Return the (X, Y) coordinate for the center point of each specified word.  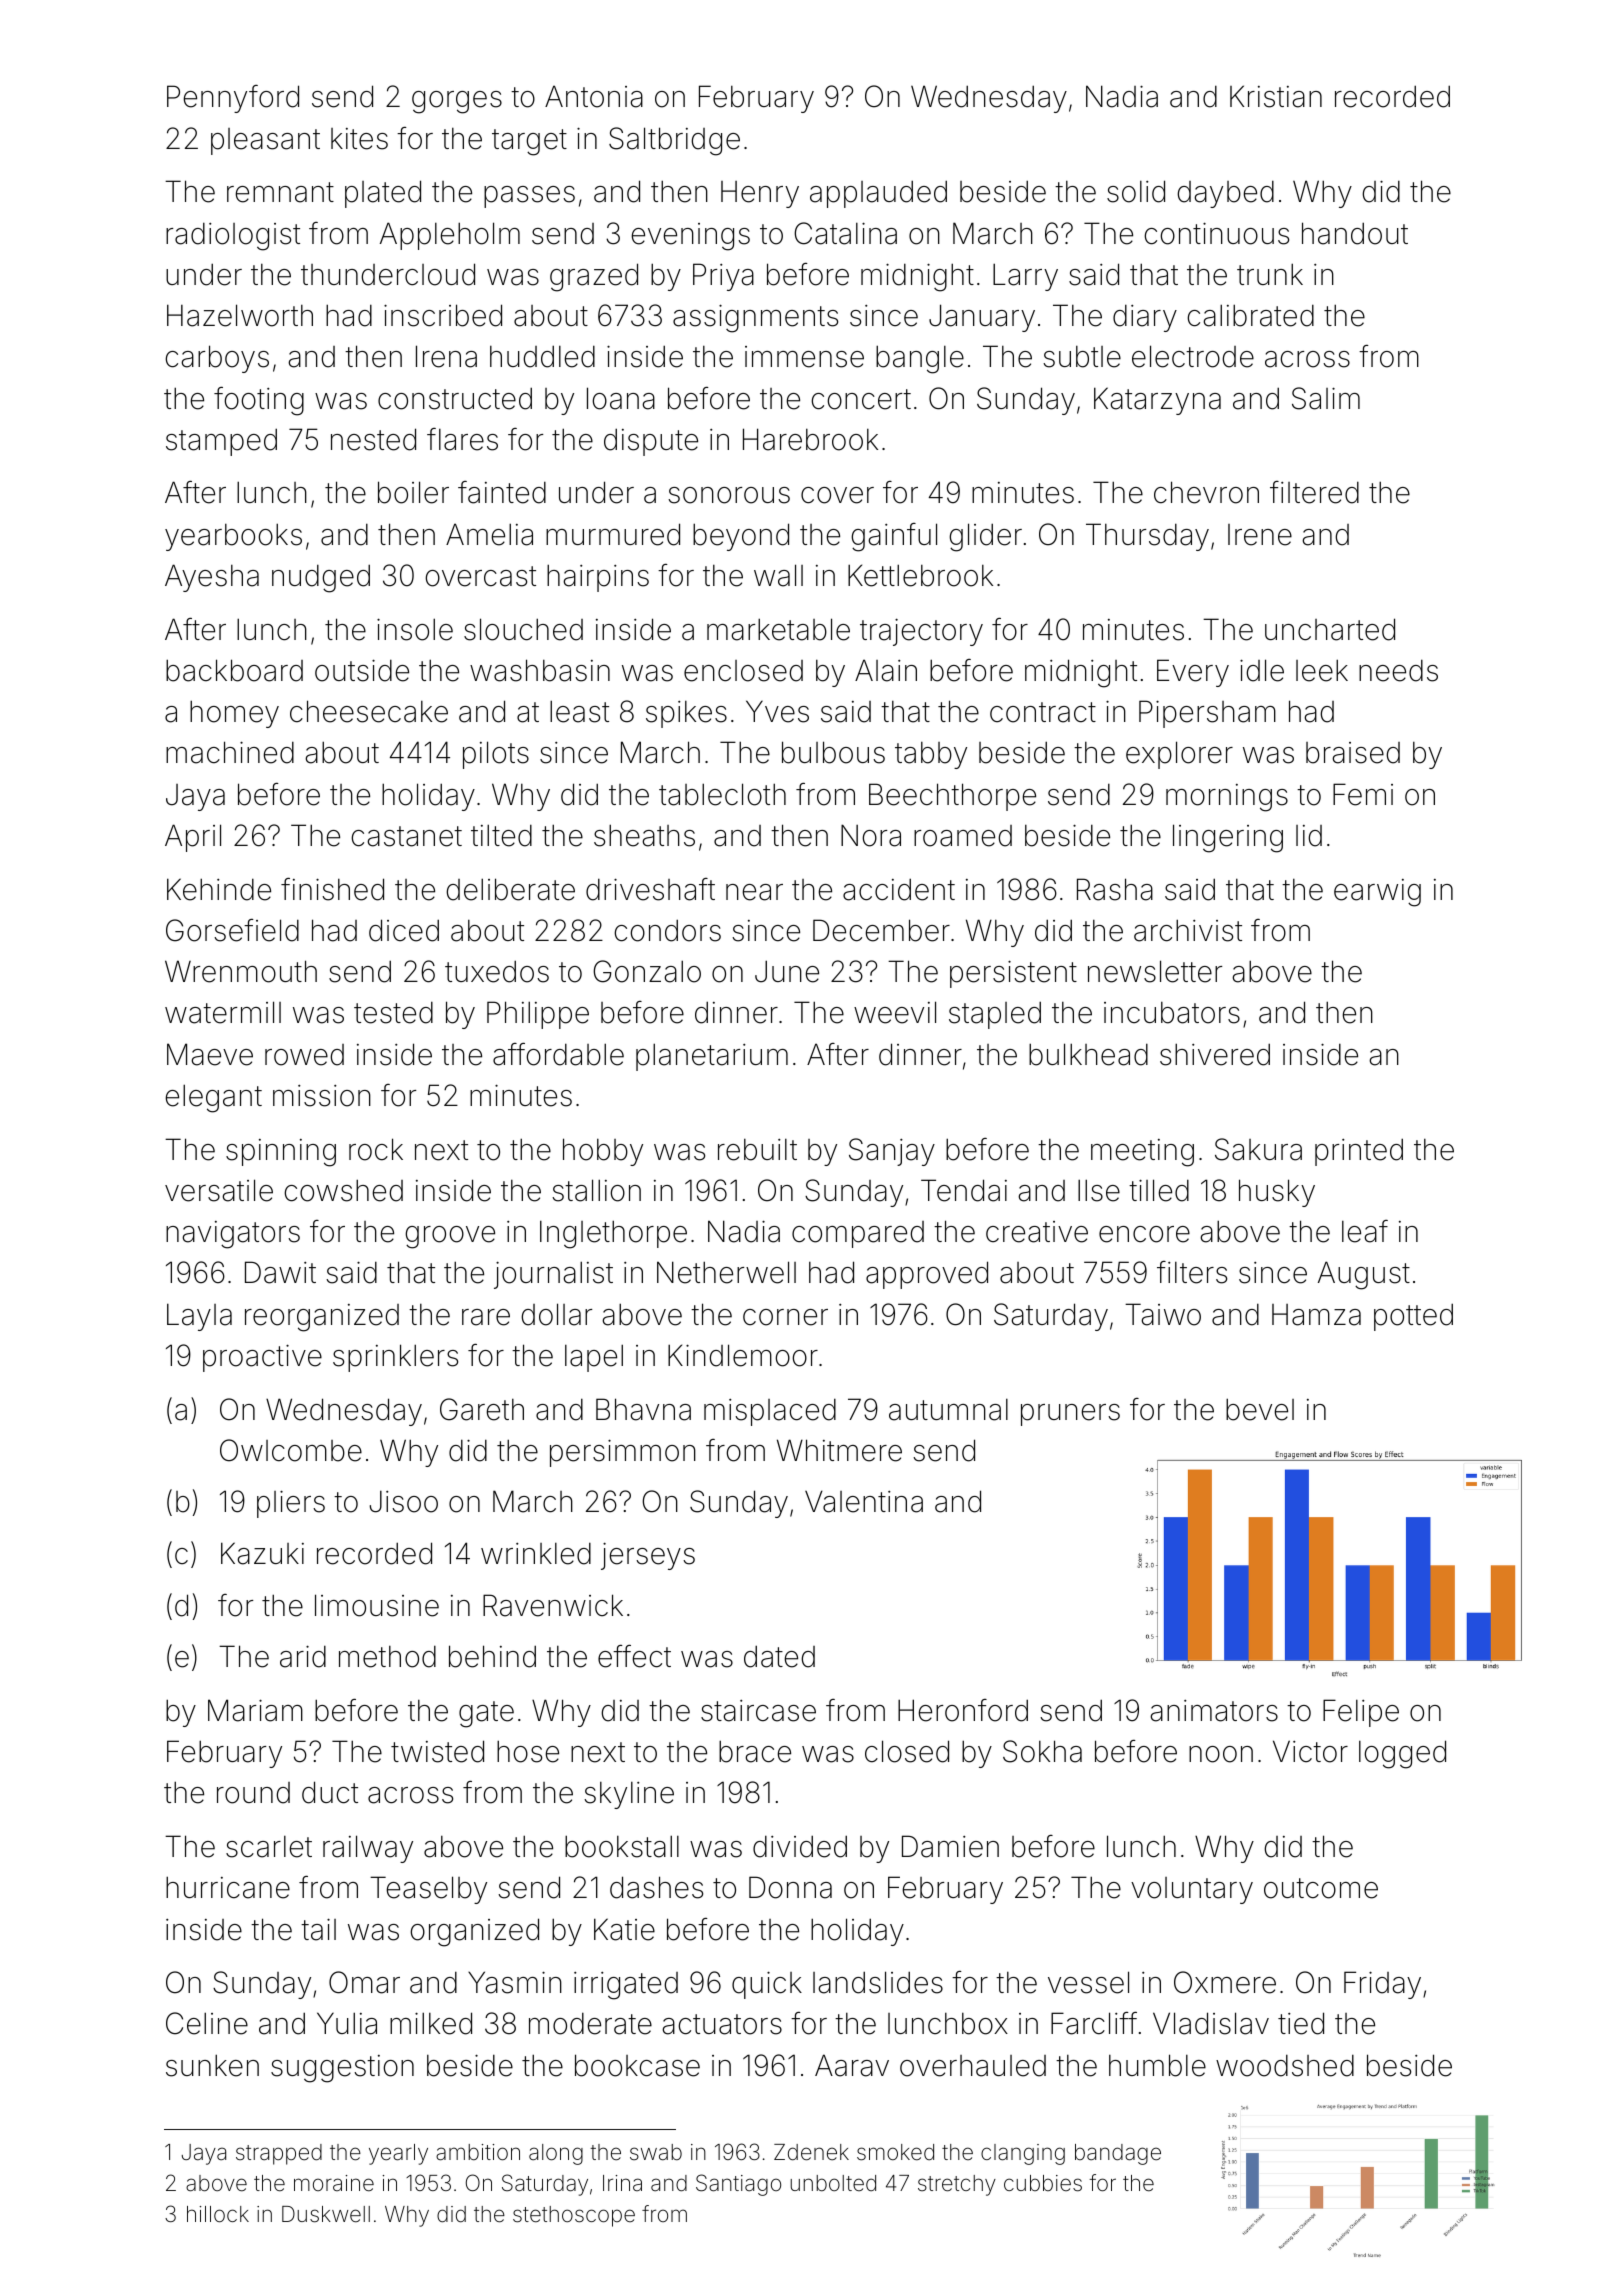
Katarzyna (1157, 401)
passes (529, 197)
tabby (931, 755)
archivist (1188, 930)
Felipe (1361, 1713)
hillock (218, 2214)
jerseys (648, 1556)
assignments (755, 318)
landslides (878, 1982)
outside (362, 670)
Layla (199, 1317)
